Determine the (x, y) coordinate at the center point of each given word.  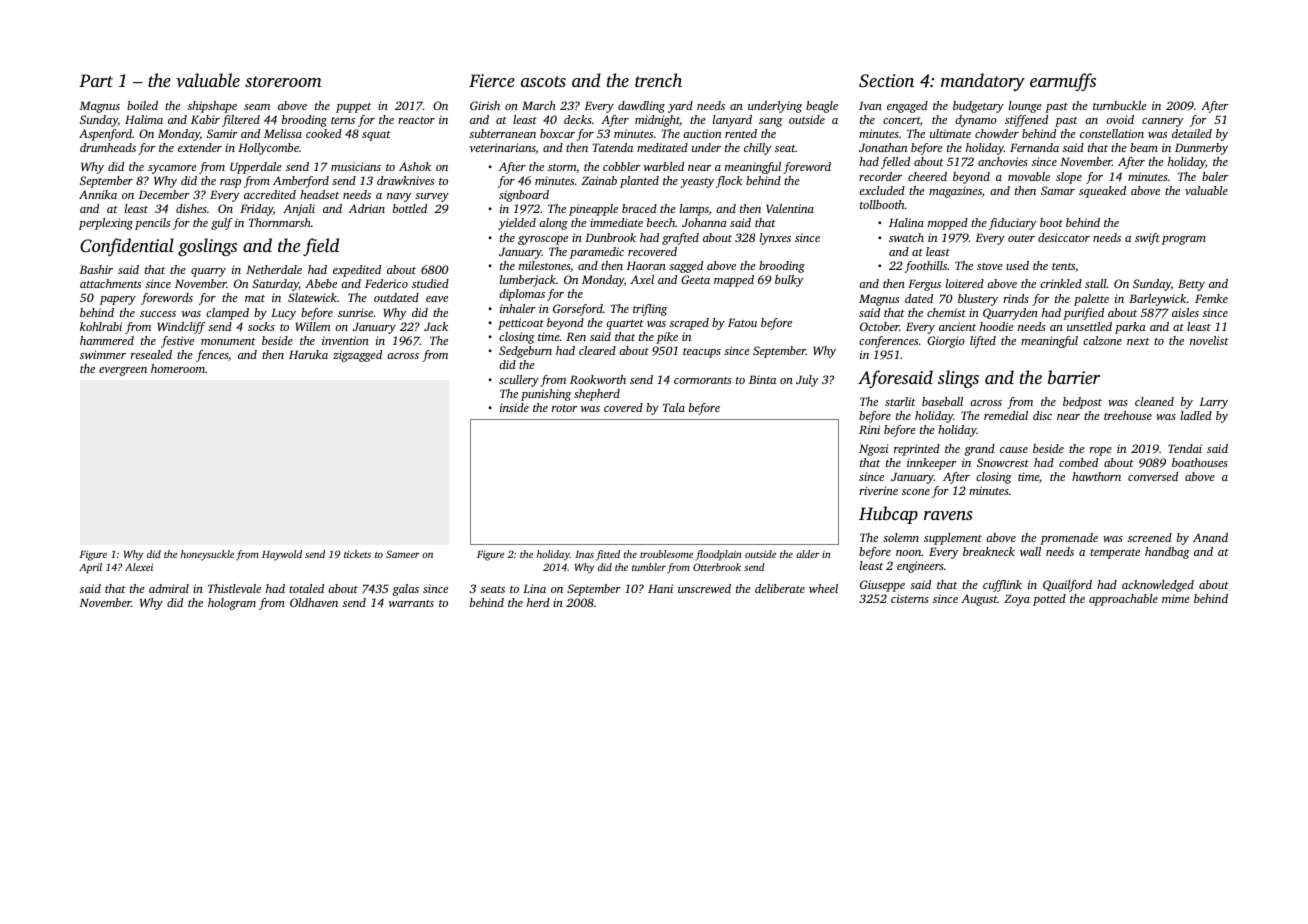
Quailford (1067, 586)
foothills (926, 267)
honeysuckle (207, 555)
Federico (386, 283)
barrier (1074, 377)
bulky (789, 281)
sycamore (172, 169)
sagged (686, 267)
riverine (878, 490)
